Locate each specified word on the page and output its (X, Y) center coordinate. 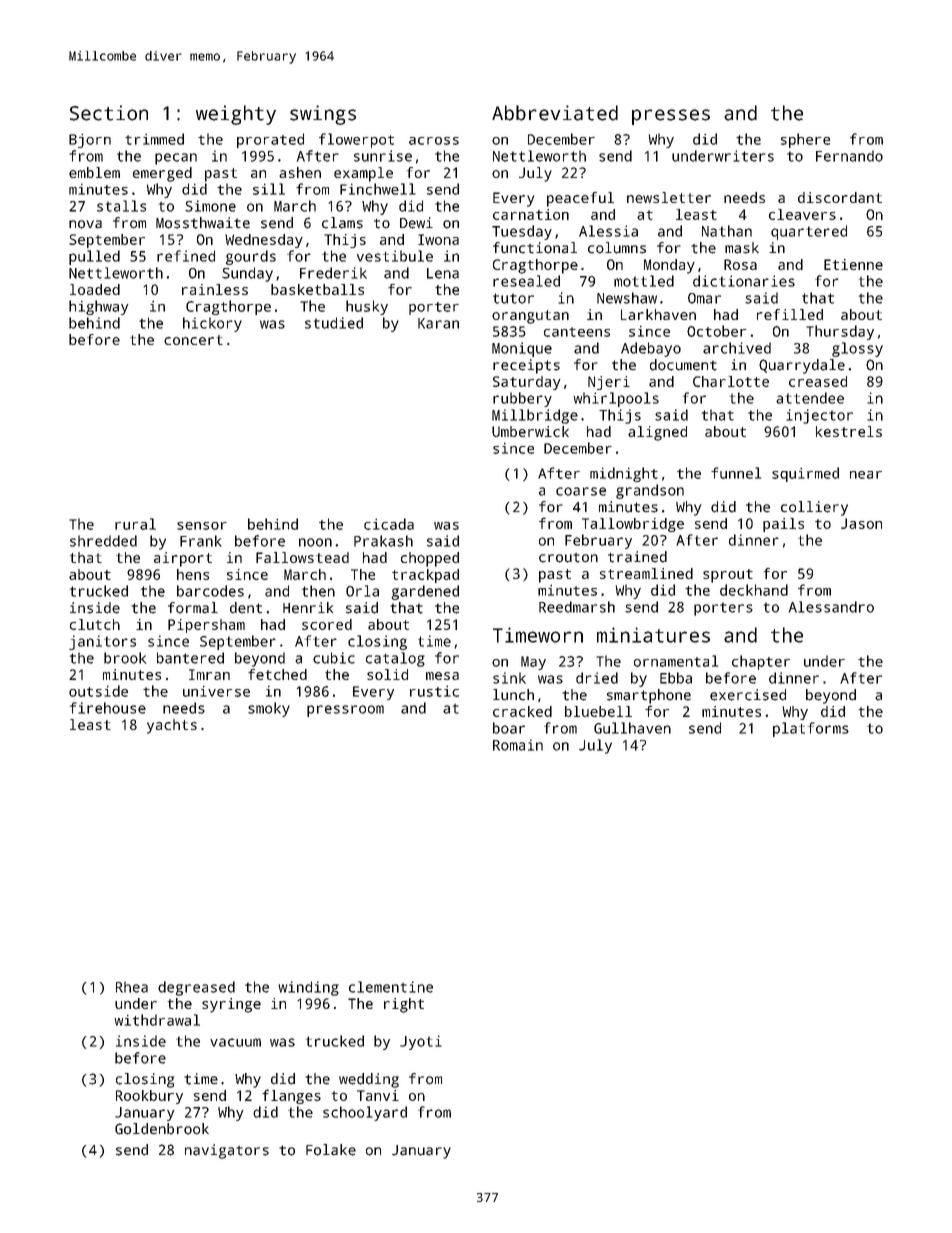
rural (135, 524)
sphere (805, 140)
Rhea (132, 987)
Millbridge (535, 416)
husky (367, 307)
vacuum (235, 1042)
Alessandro (831, 607)
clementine (391, 987)
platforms (811, 729)
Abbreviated (555, 113)
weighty (236, 115)
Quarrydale (802, 366)
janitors (102, 642)
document (683, 365)
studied (334, 323)
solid (387, 674)
